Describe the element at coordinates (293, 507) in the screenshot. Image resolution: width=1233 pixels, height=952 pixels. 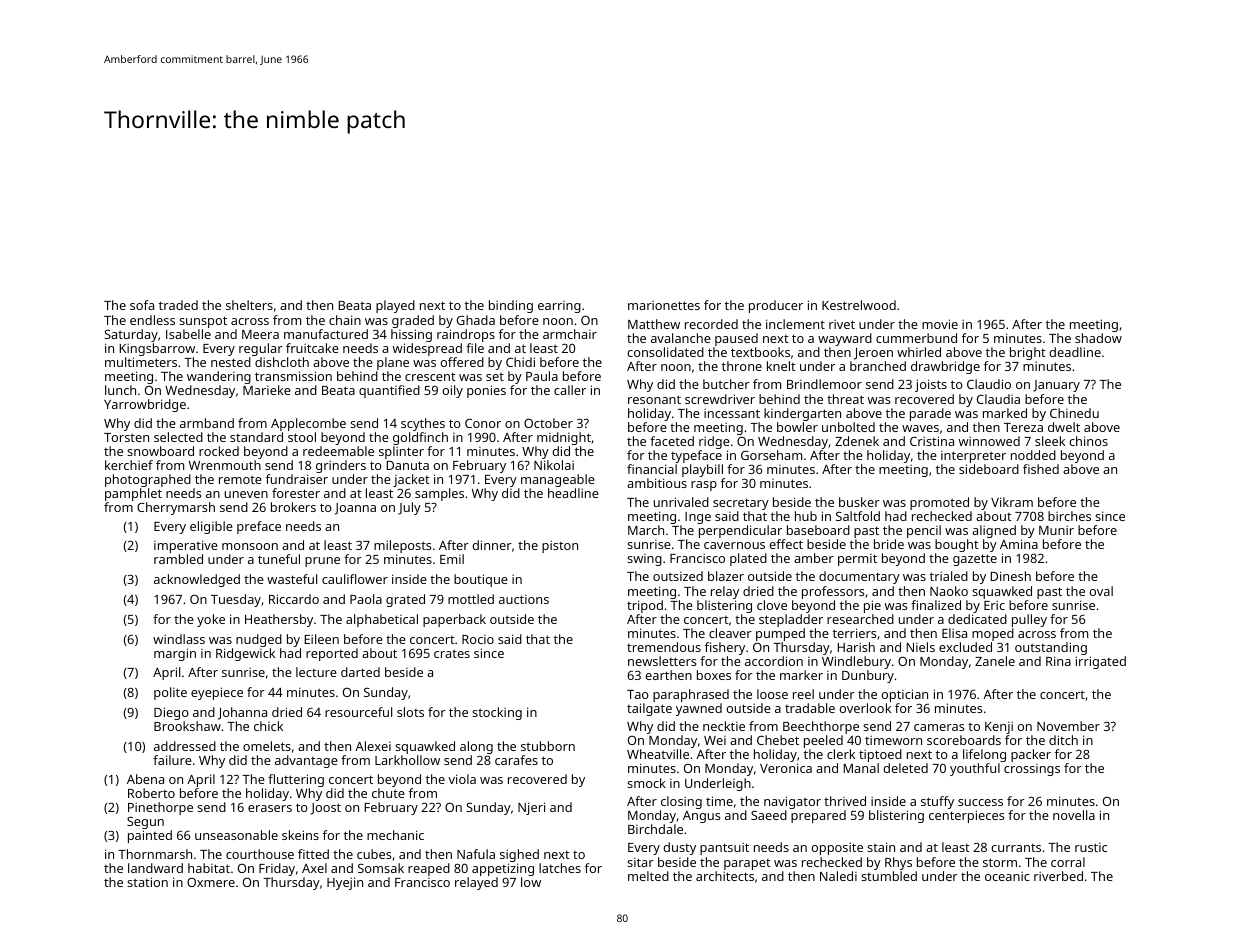
I see `brokers` at that location.
